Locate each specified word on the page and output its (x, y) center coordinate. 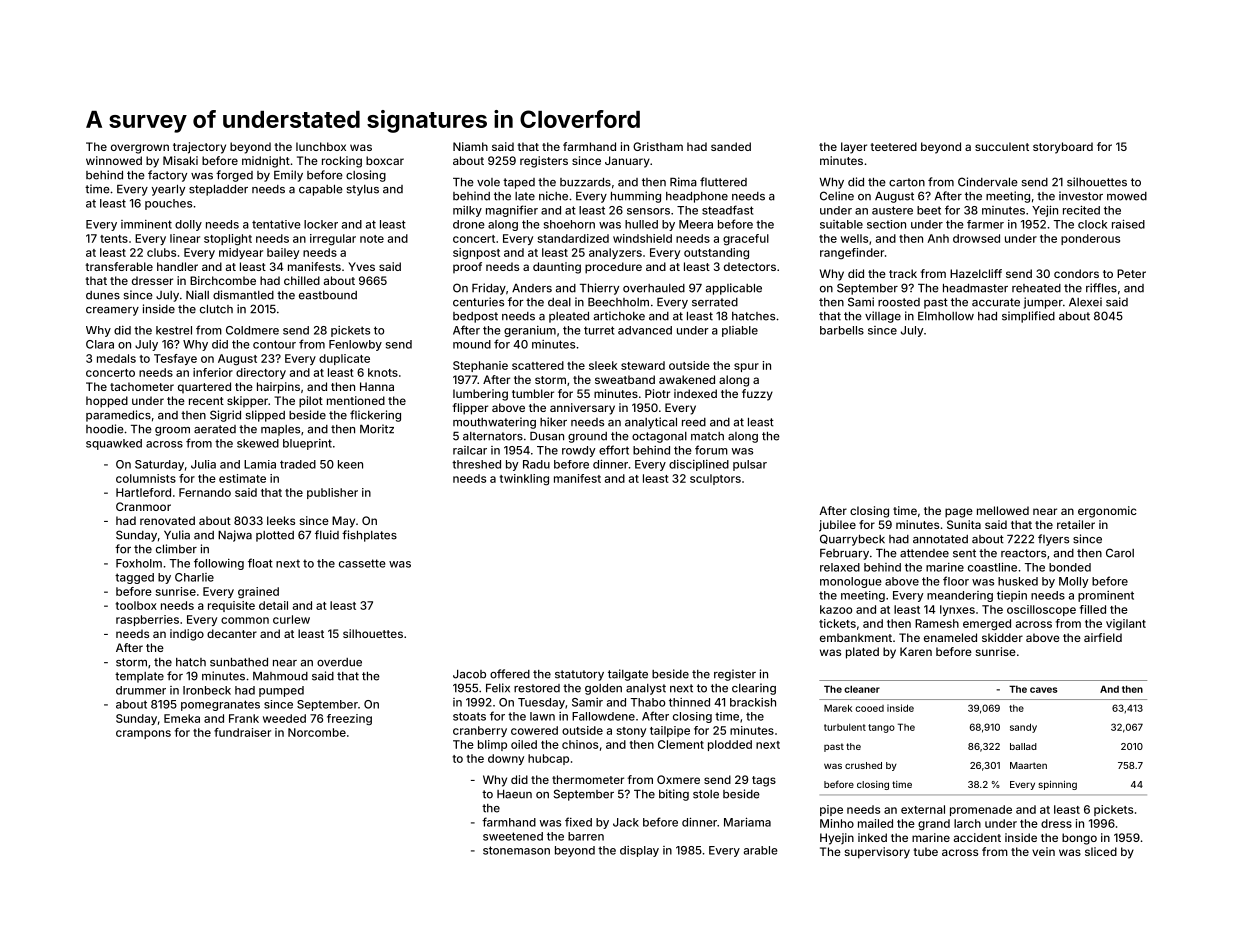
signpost (476, 253)
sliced (1101, 851)
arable (761, 850)
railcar (470, 450)
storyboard (1063, 148)
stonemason (516, 850)
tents (114, 239)
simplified (1028, 317)
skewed (258, 443)
